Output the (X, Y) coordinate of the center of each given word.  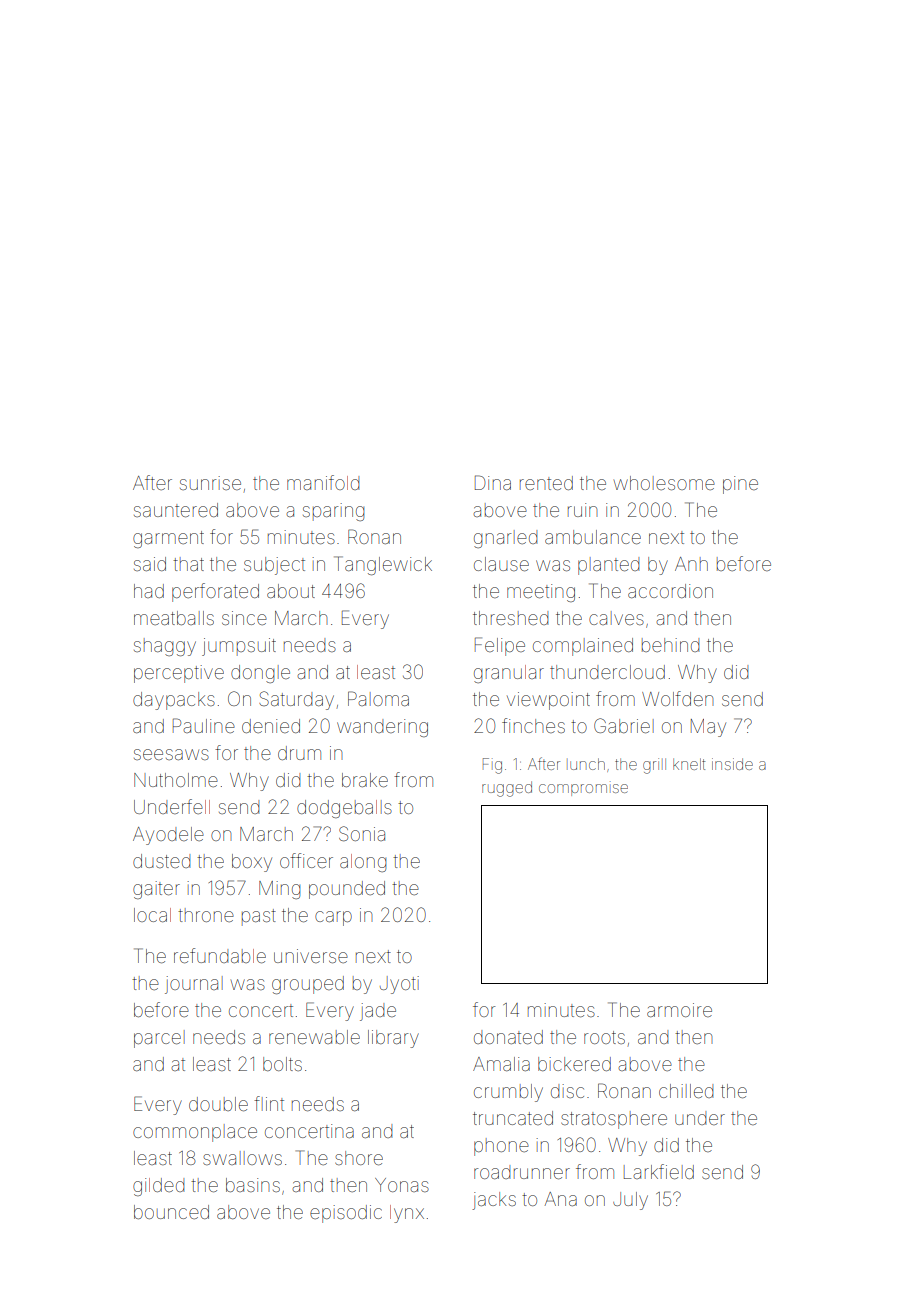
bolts (282, 1064)
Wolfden (677, 698)
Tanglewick (383, 565)
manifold (323, 482)
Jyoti (399, 985)
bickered (574, 1064)
